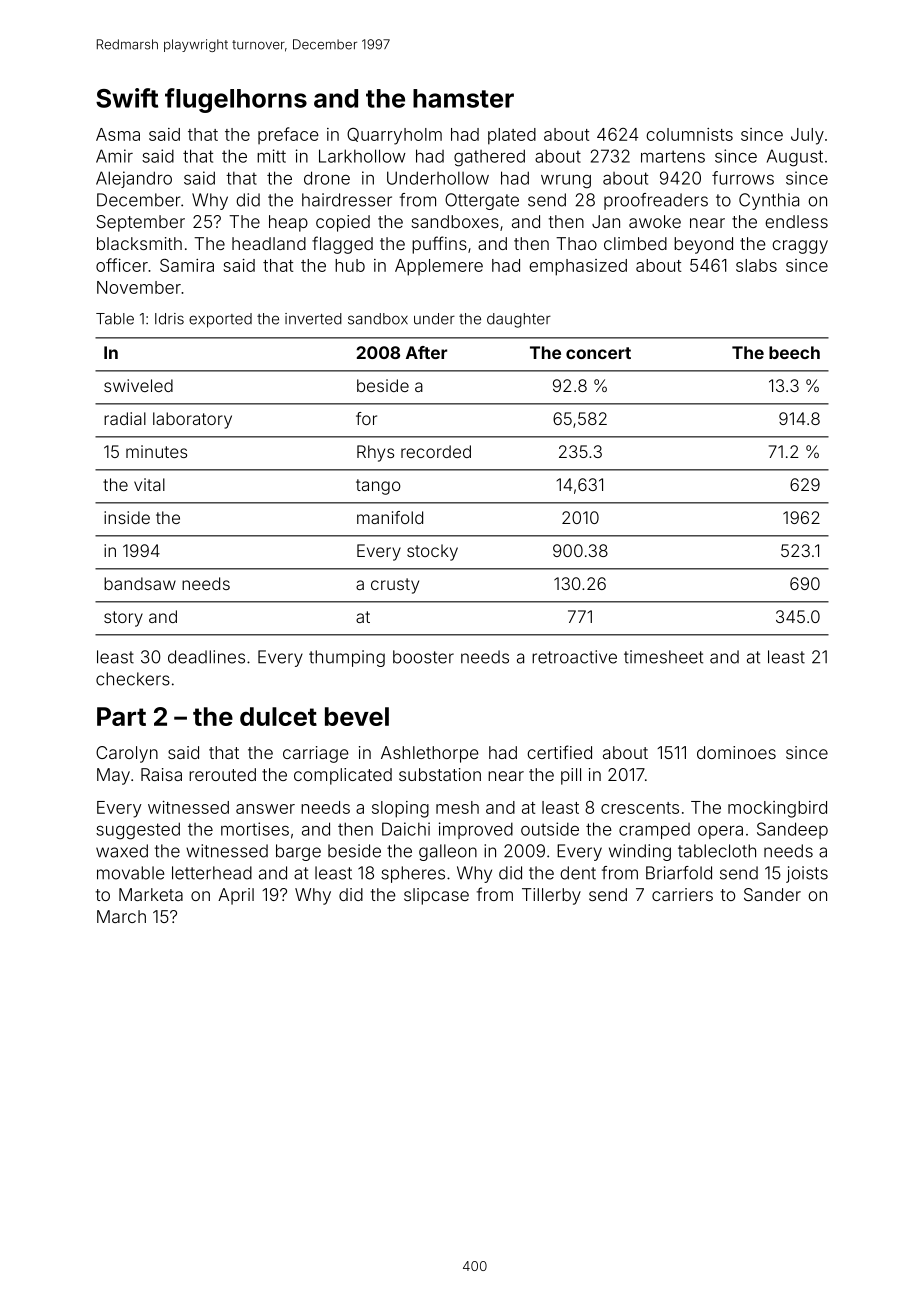 This screenshot has height=1311, width=924. What do you see at coordinates (316, 754) in the screenshot?
I see `carriage` at bounding box center [316, 754].
